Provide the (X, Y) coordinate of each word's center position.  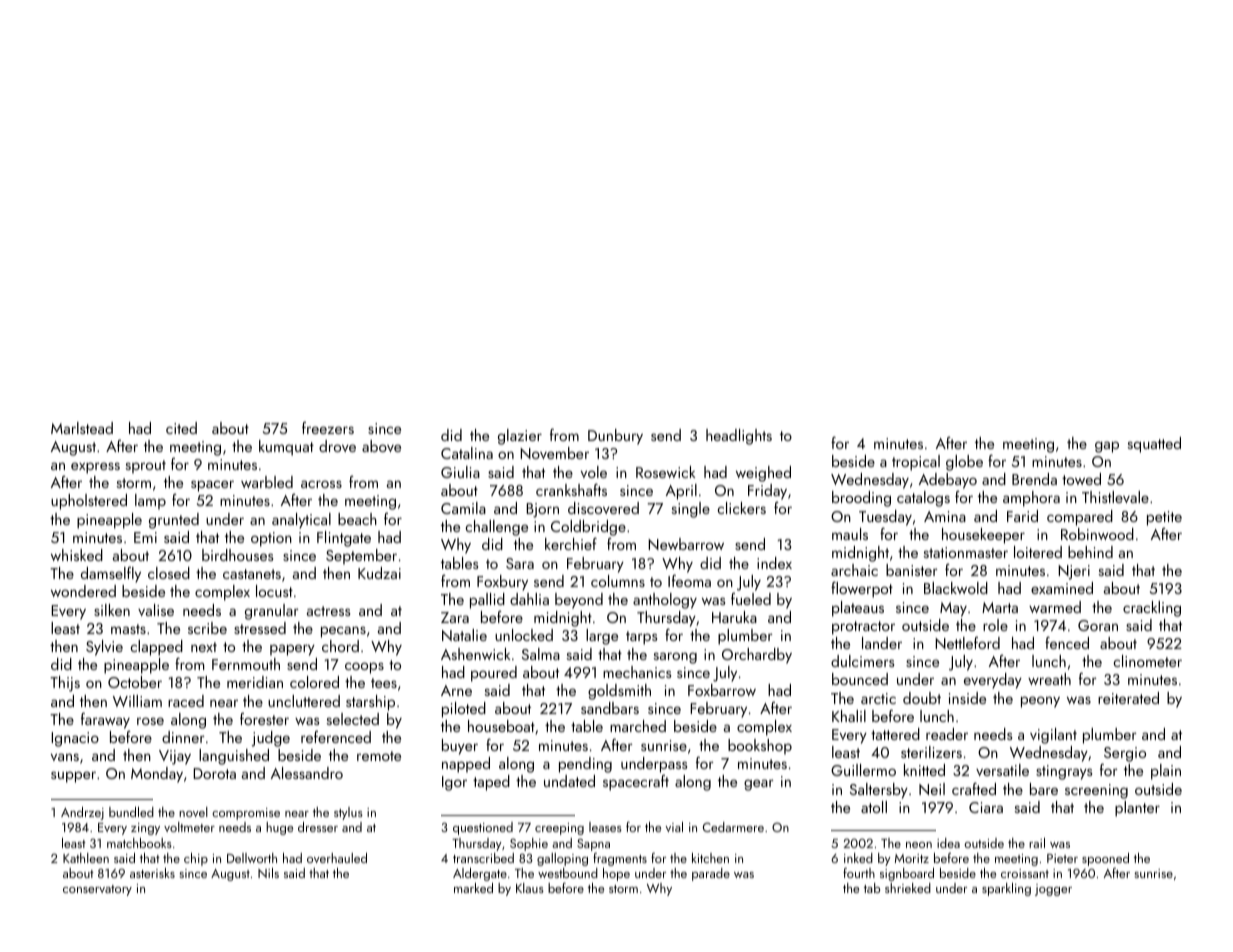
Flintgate (344, 539)
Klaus (530, 888)
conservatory (97, 890)
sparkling (1006, 889)
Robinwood (1097, 534)
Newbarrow (686, 544)
